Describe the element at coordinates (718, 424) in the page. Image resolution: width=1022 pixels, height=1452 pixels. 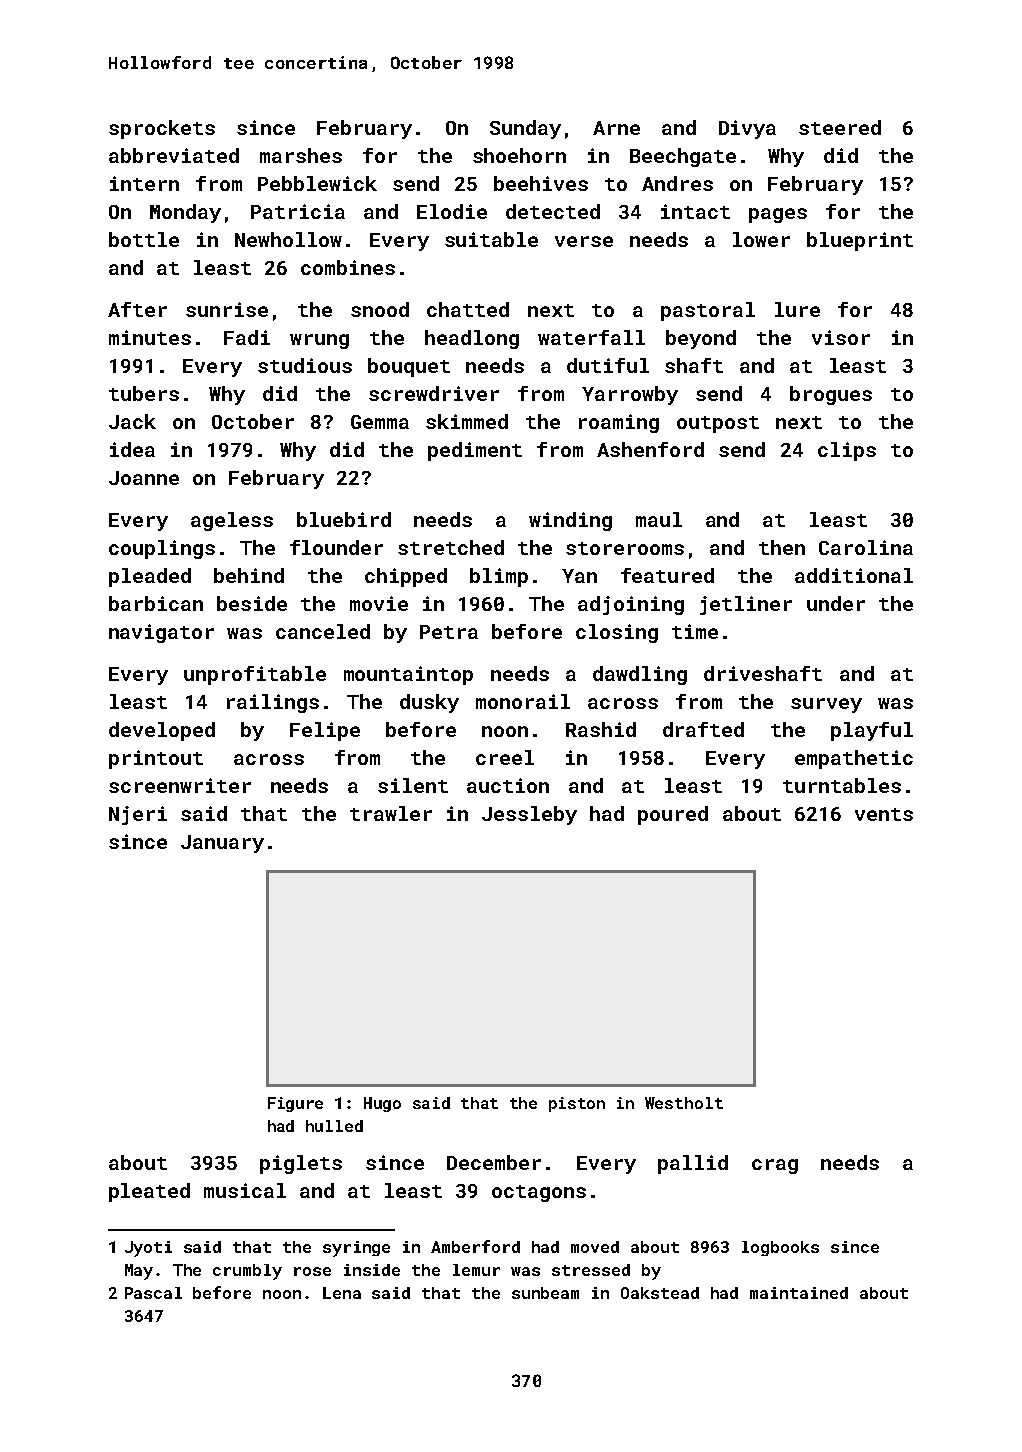
I see `outpost` at that location.
